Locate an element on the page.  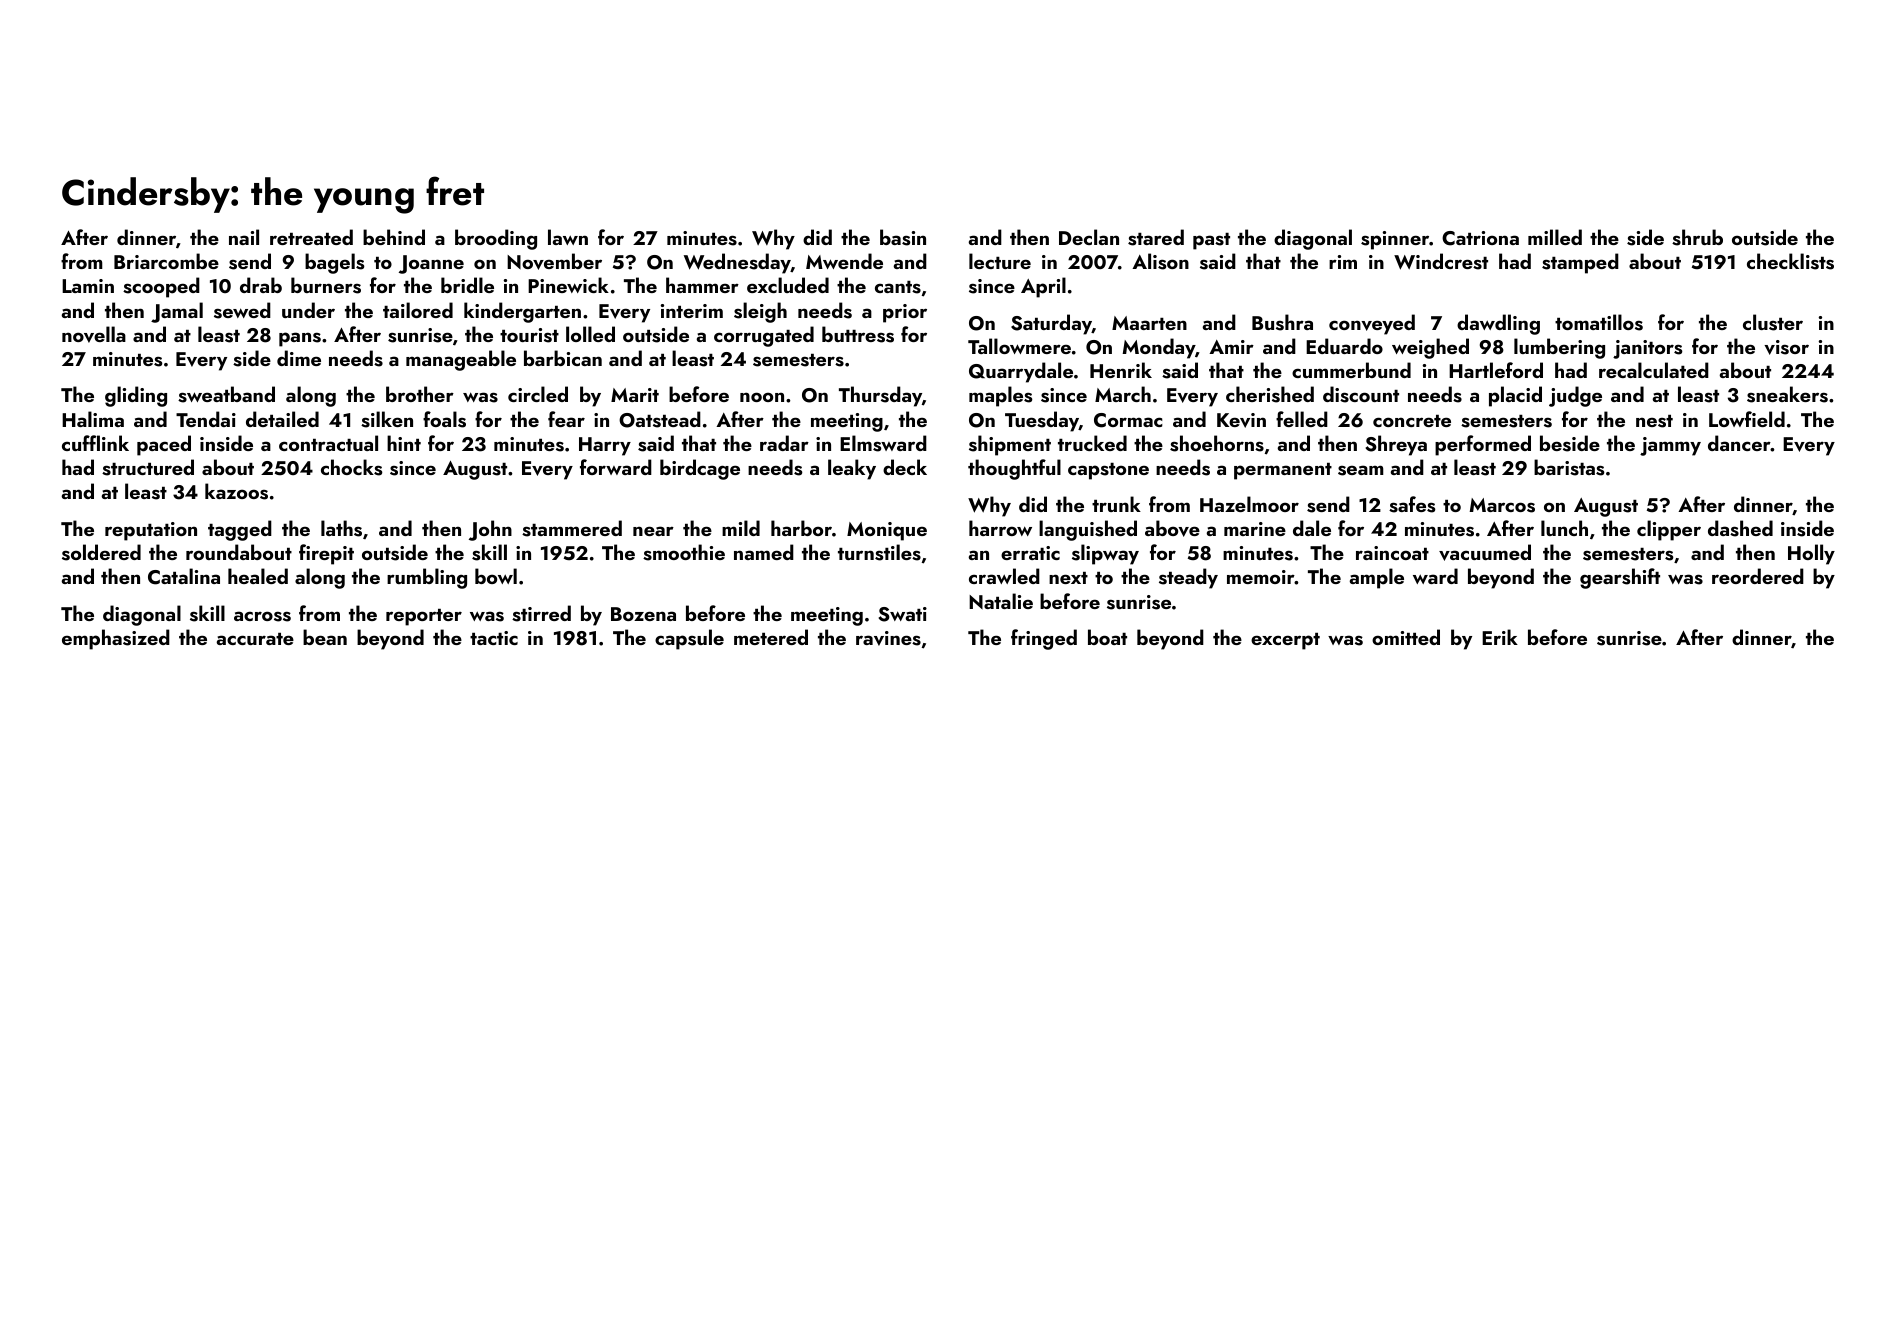
safes is located at coordinates (1412, 504).
